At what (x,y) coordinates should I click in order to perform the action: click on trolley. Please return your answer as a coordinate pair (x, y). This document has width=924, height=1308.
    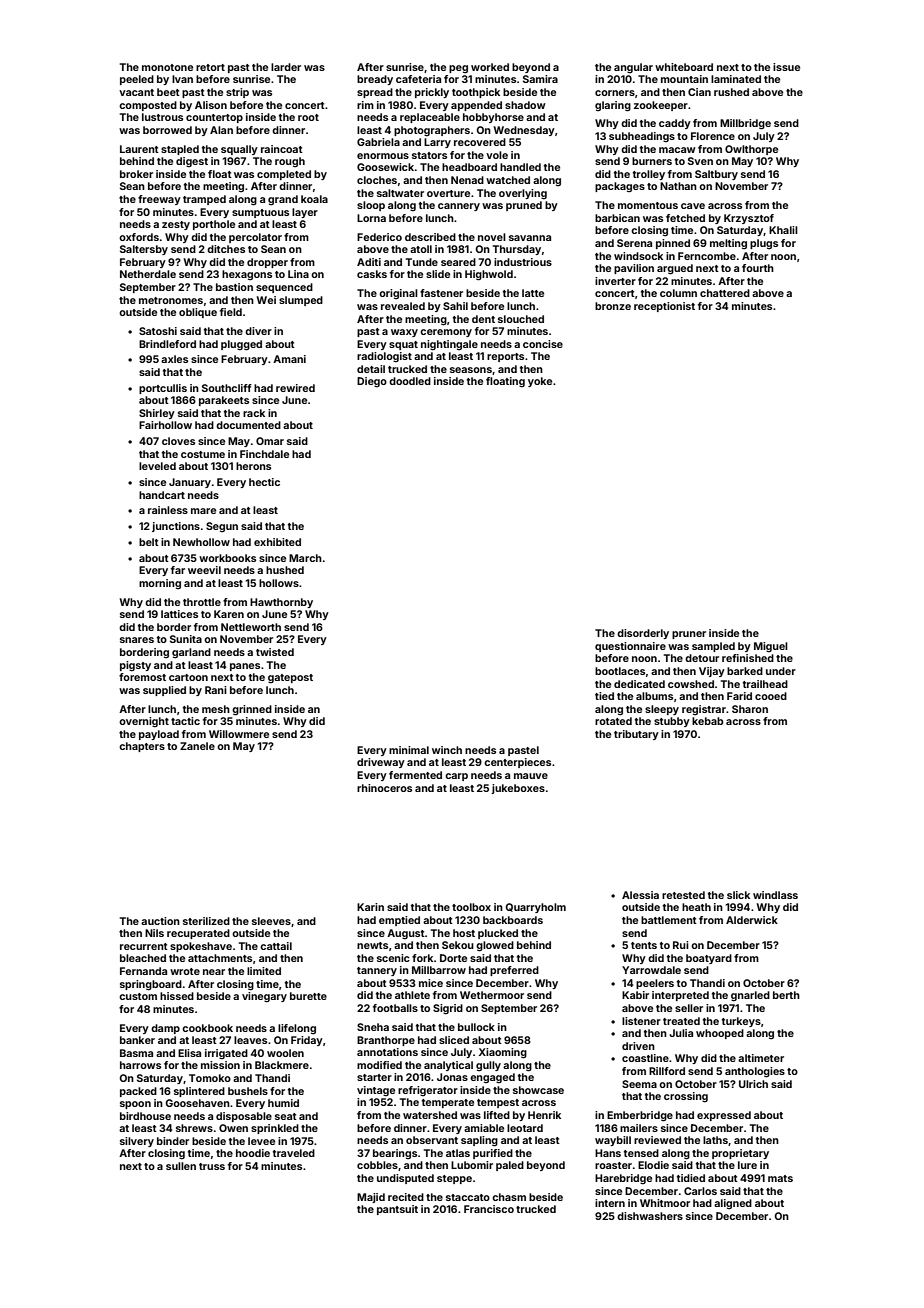
    Looking at the image, I should click on (649, 175).
